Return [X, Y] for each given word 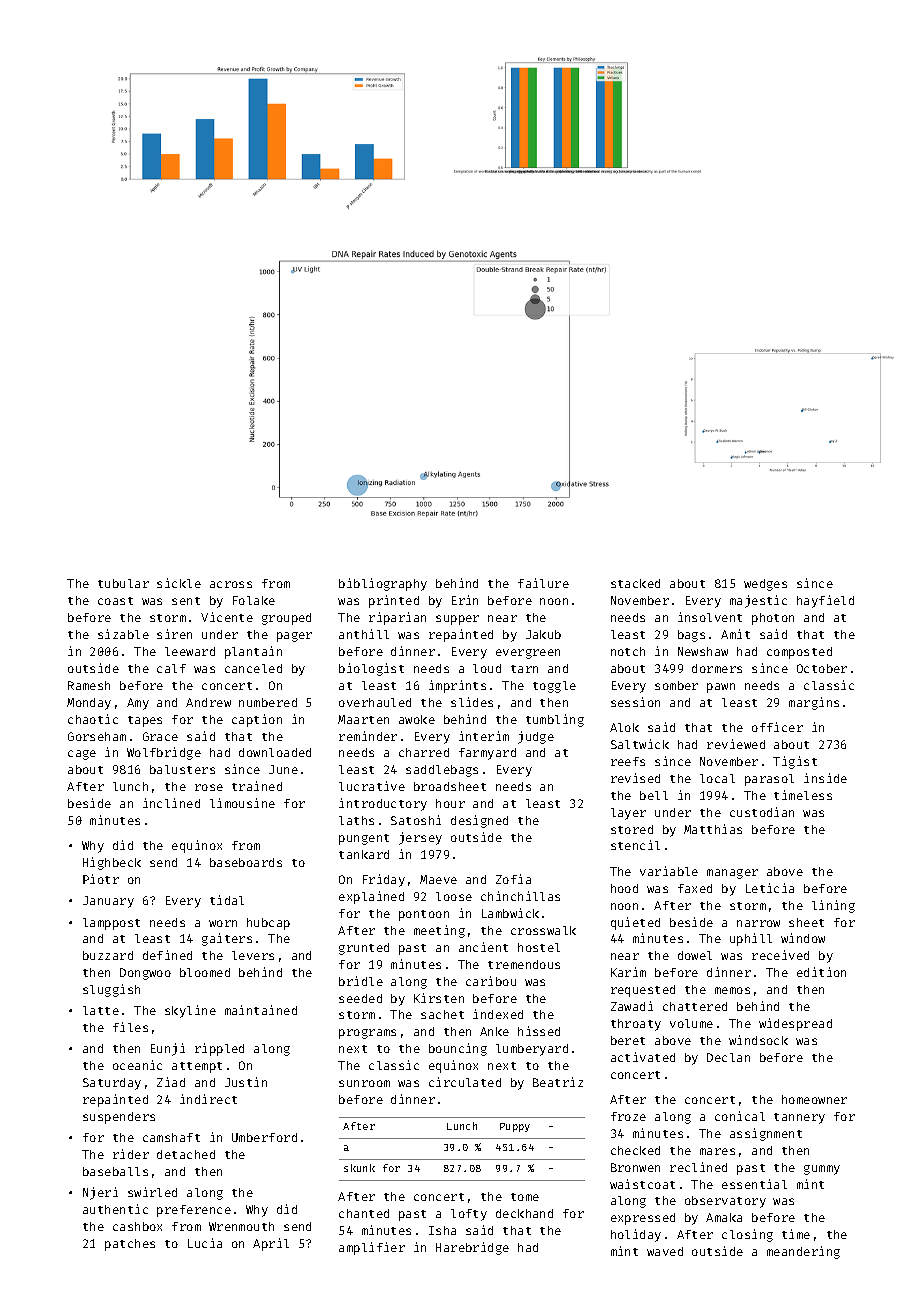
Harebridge [472, 1248]
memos [732, 990]
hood [624, 888]
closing [747, 1235]
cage [82, 755]
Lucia [205, 1243]
